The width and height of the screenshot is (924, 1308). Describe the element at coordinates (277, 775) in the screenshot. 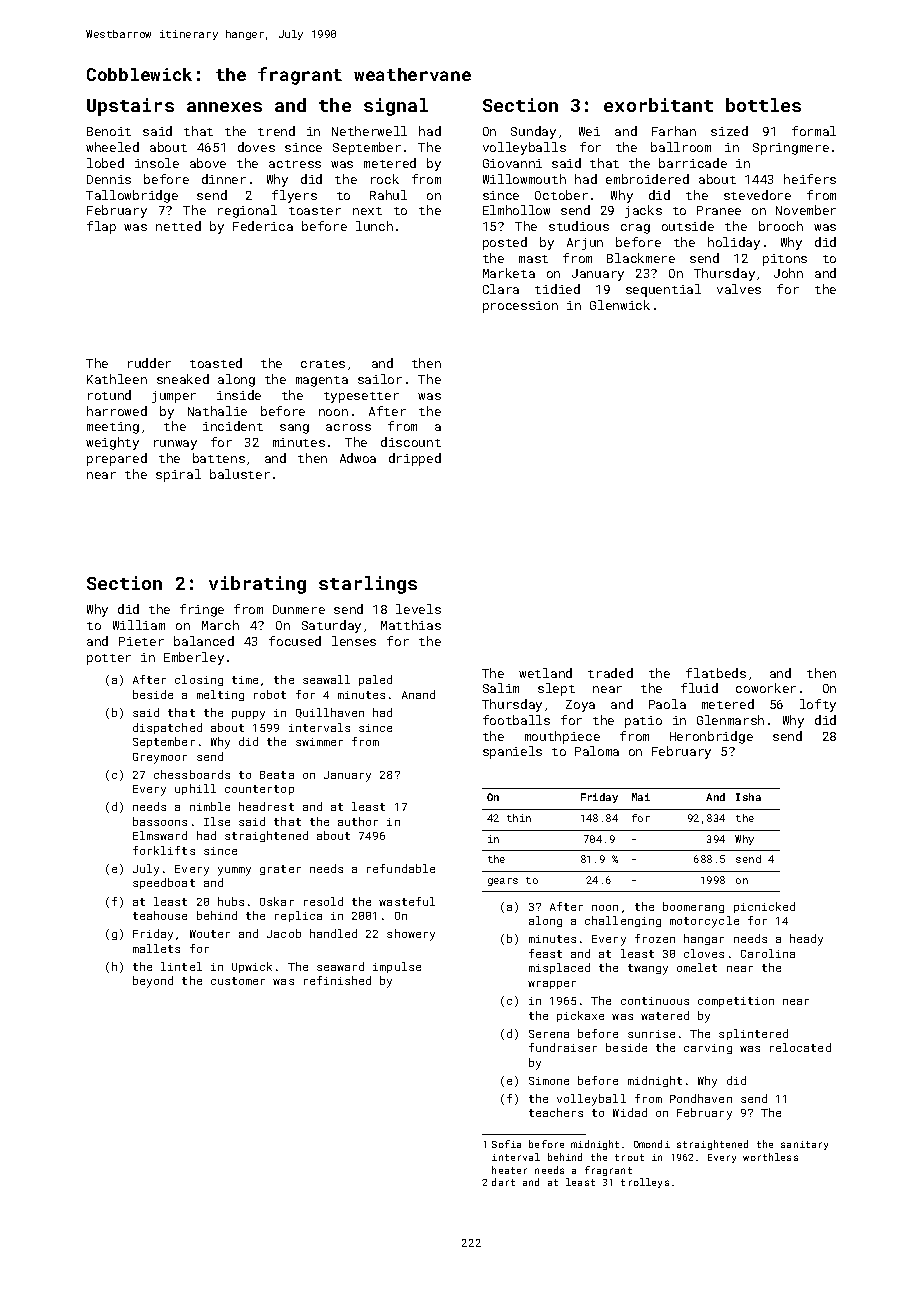

I see `Beata` at that location.
